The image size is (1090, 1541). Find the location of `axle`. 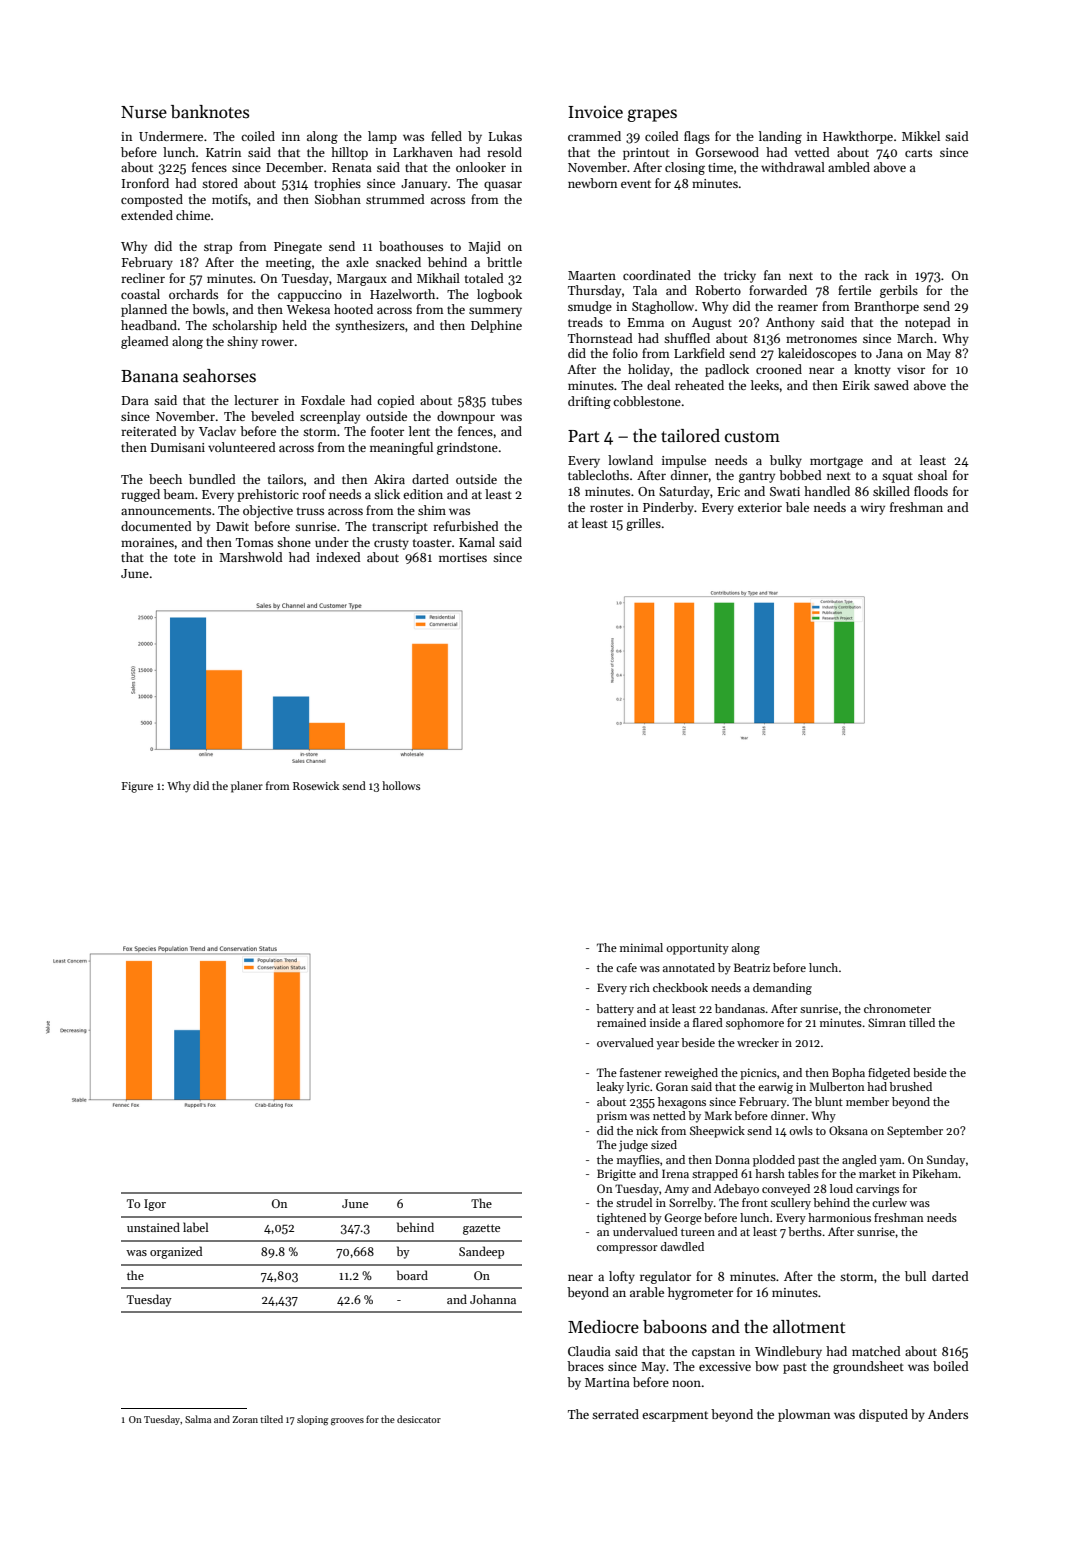

axle is located at coordinates (357, 262).
